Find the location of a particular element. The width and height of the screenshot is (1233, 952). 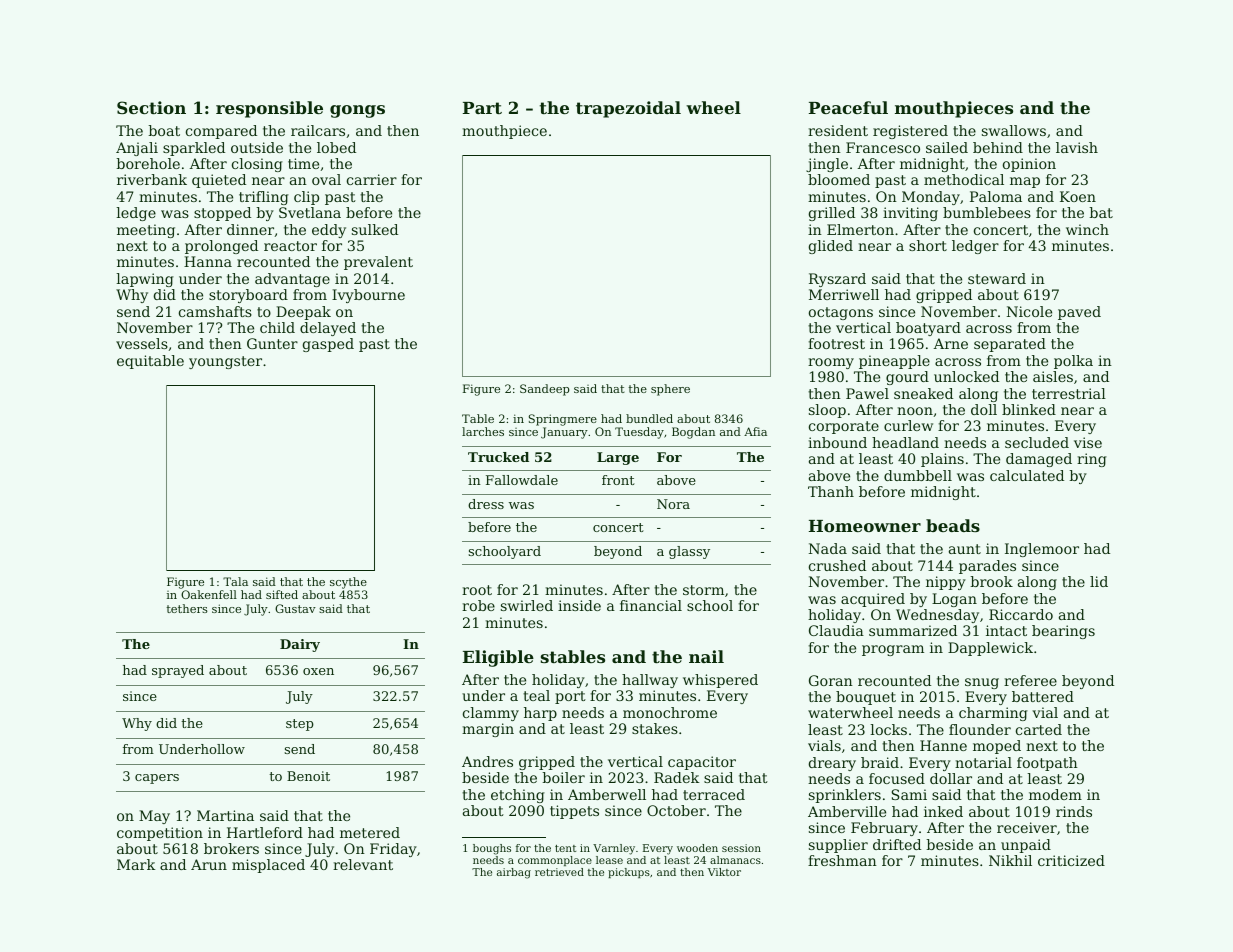

vessels is located at coordinates (142, 343).
